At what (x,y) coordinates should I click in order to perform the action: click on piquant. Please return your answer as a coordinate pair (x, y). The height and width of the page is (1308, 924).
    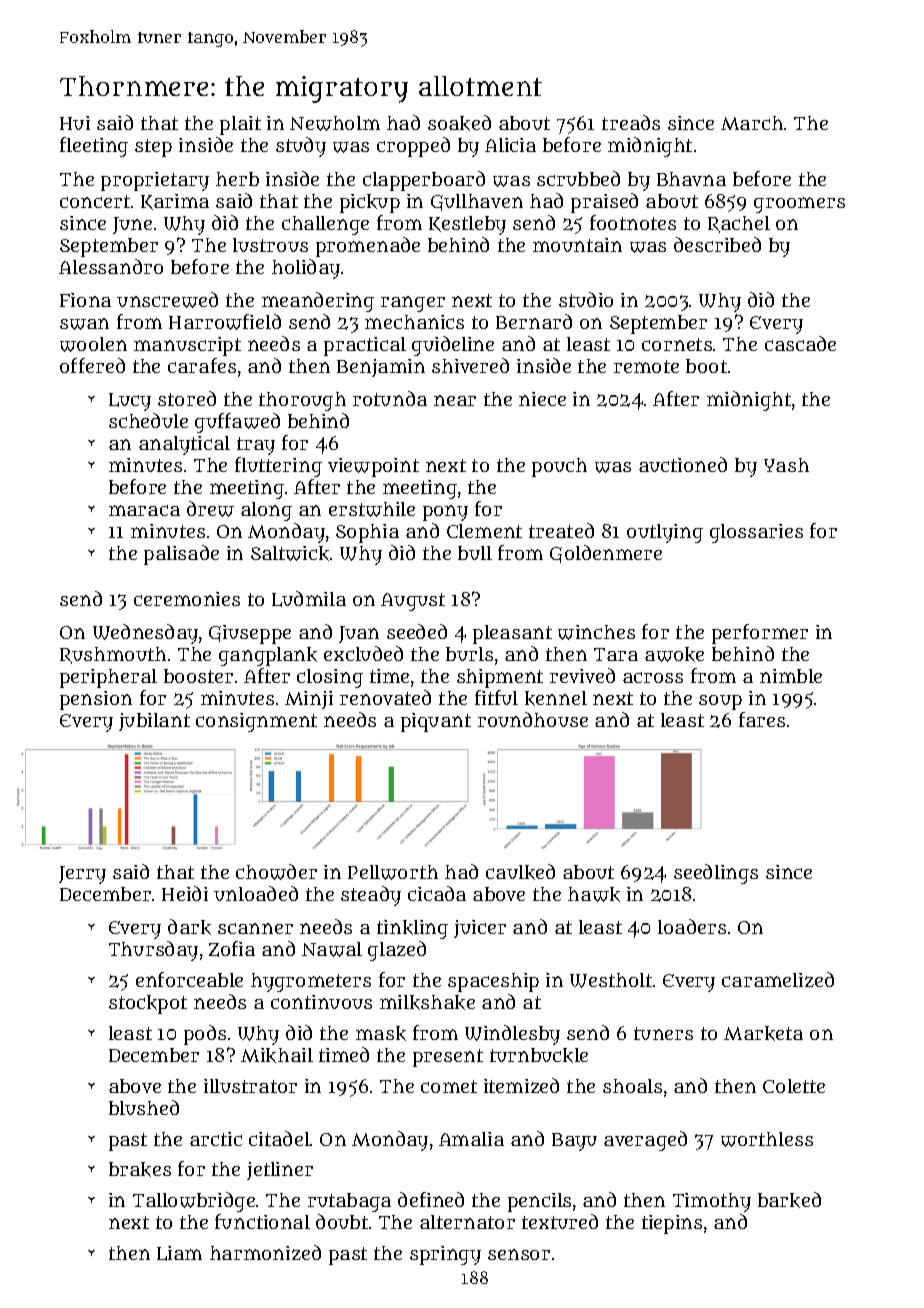
    Looking at the image, I should click on (436, 722).
